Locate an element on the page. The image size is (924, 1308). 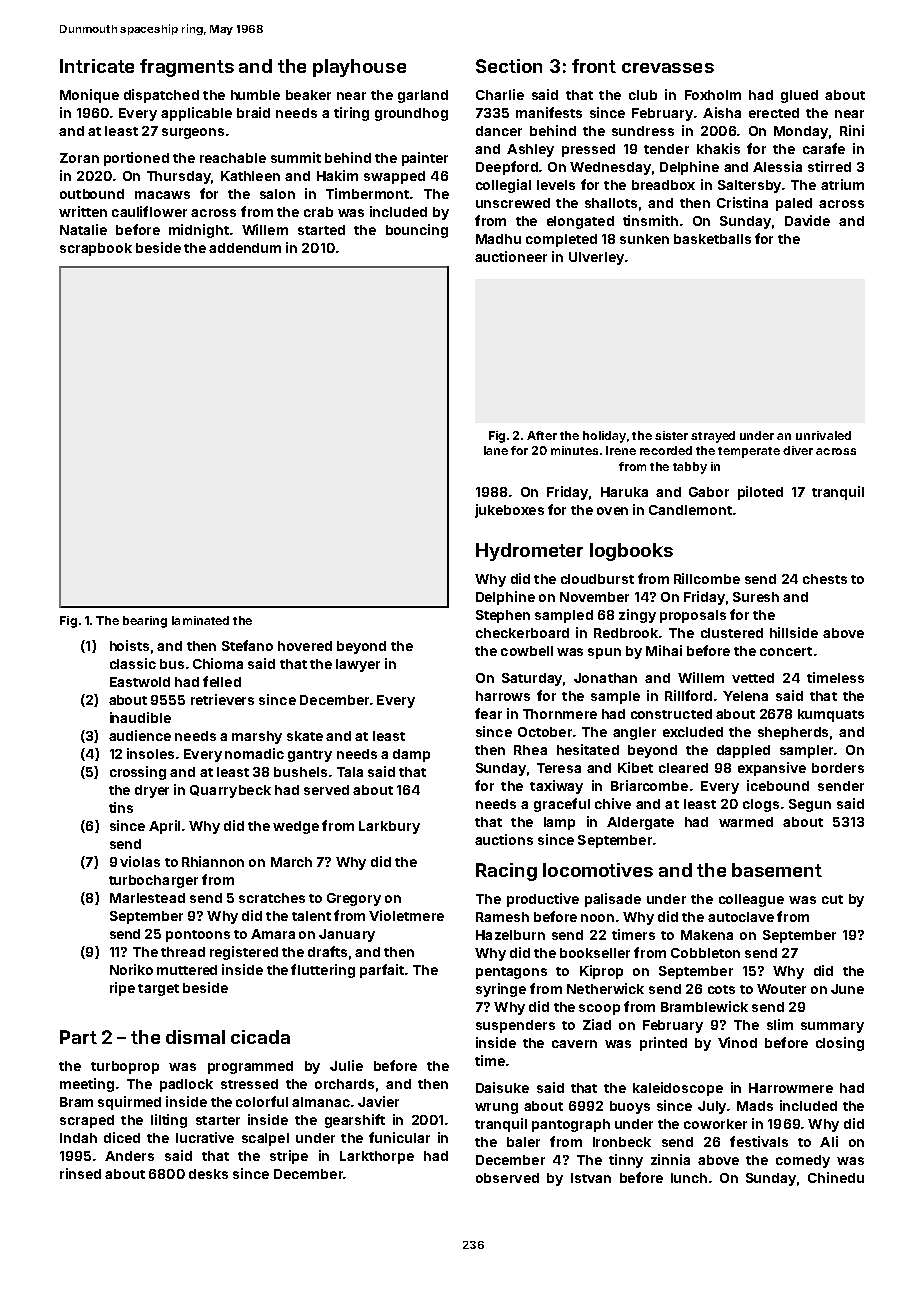
hovered is located at coordinates (305, 646).
